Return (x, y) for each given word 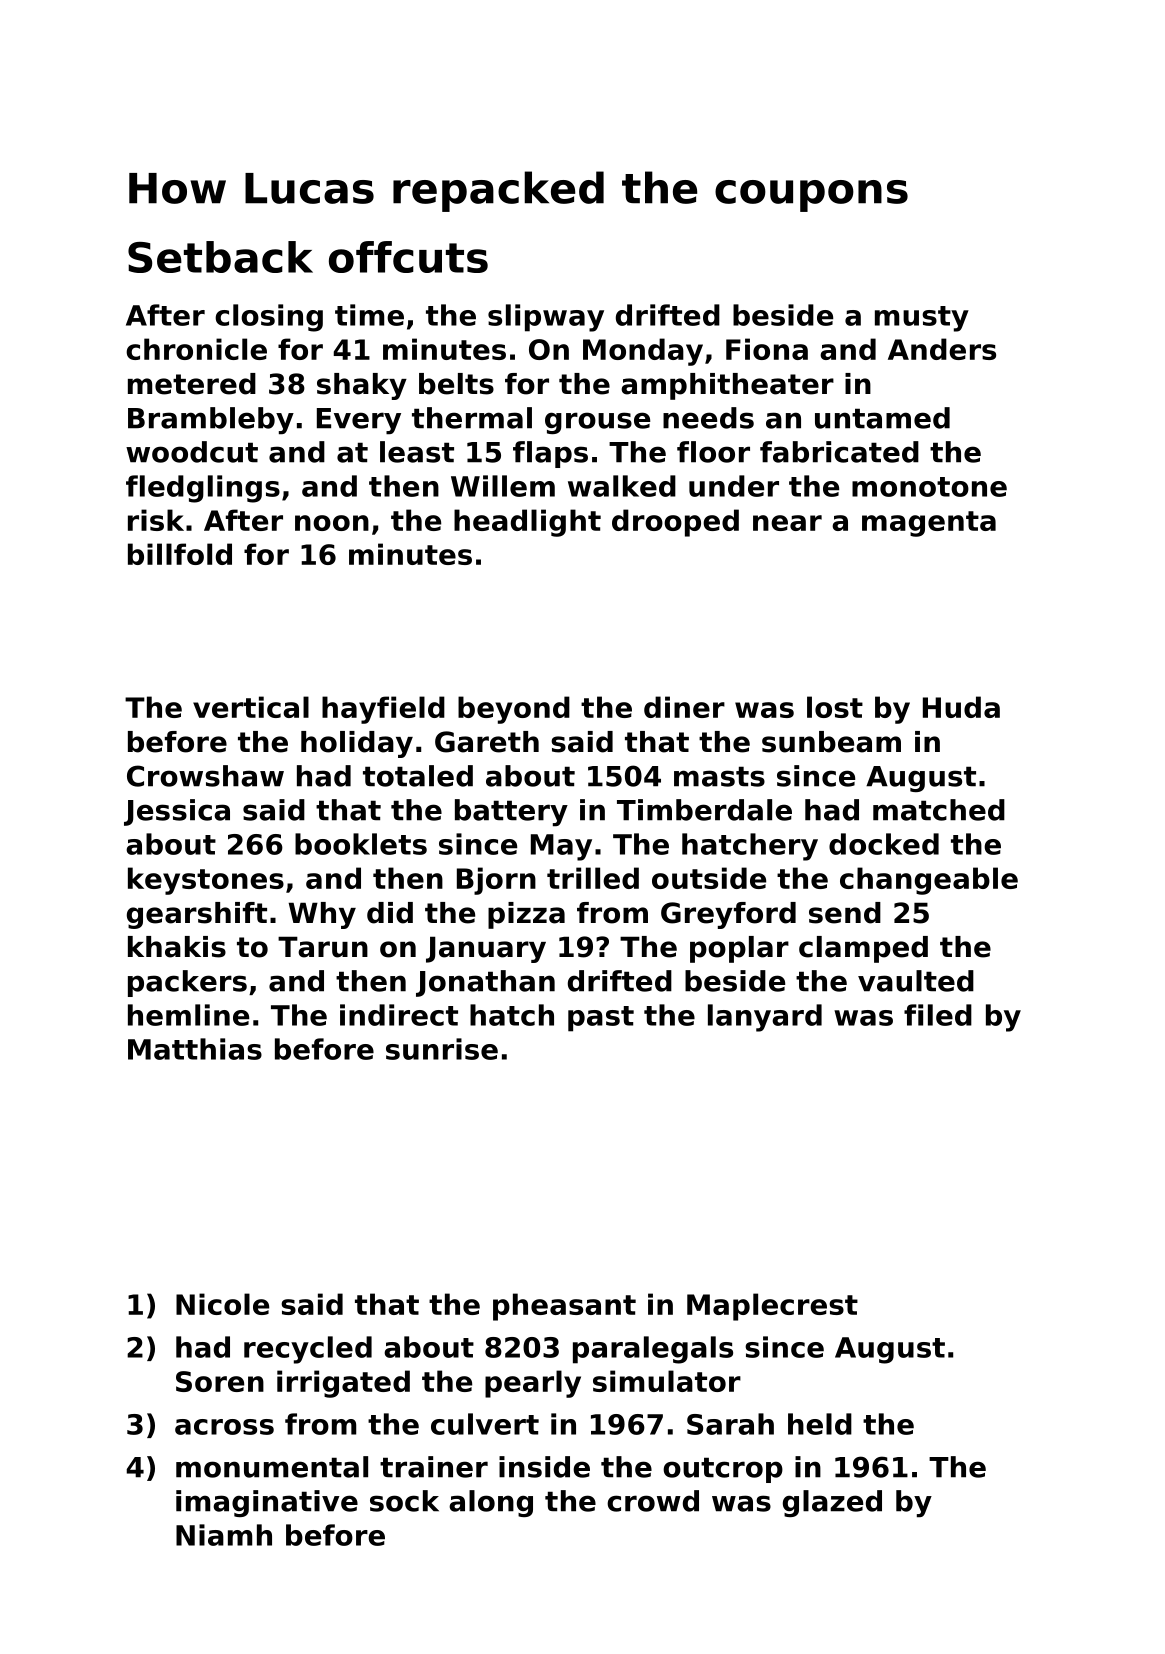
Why (322, 915)
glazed (832, 1503)
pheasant (564, 1307)
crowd (653, 1501)
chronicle (196, 349)
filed (938, 1015)
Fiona (767, 349)
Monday (643, 352)
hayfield (383, 710)
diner (684, 707)
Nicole (222, 1304)
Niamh (224, 1535)
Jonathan (485, 983)
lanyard (765, 1018)
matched (939, 810)
